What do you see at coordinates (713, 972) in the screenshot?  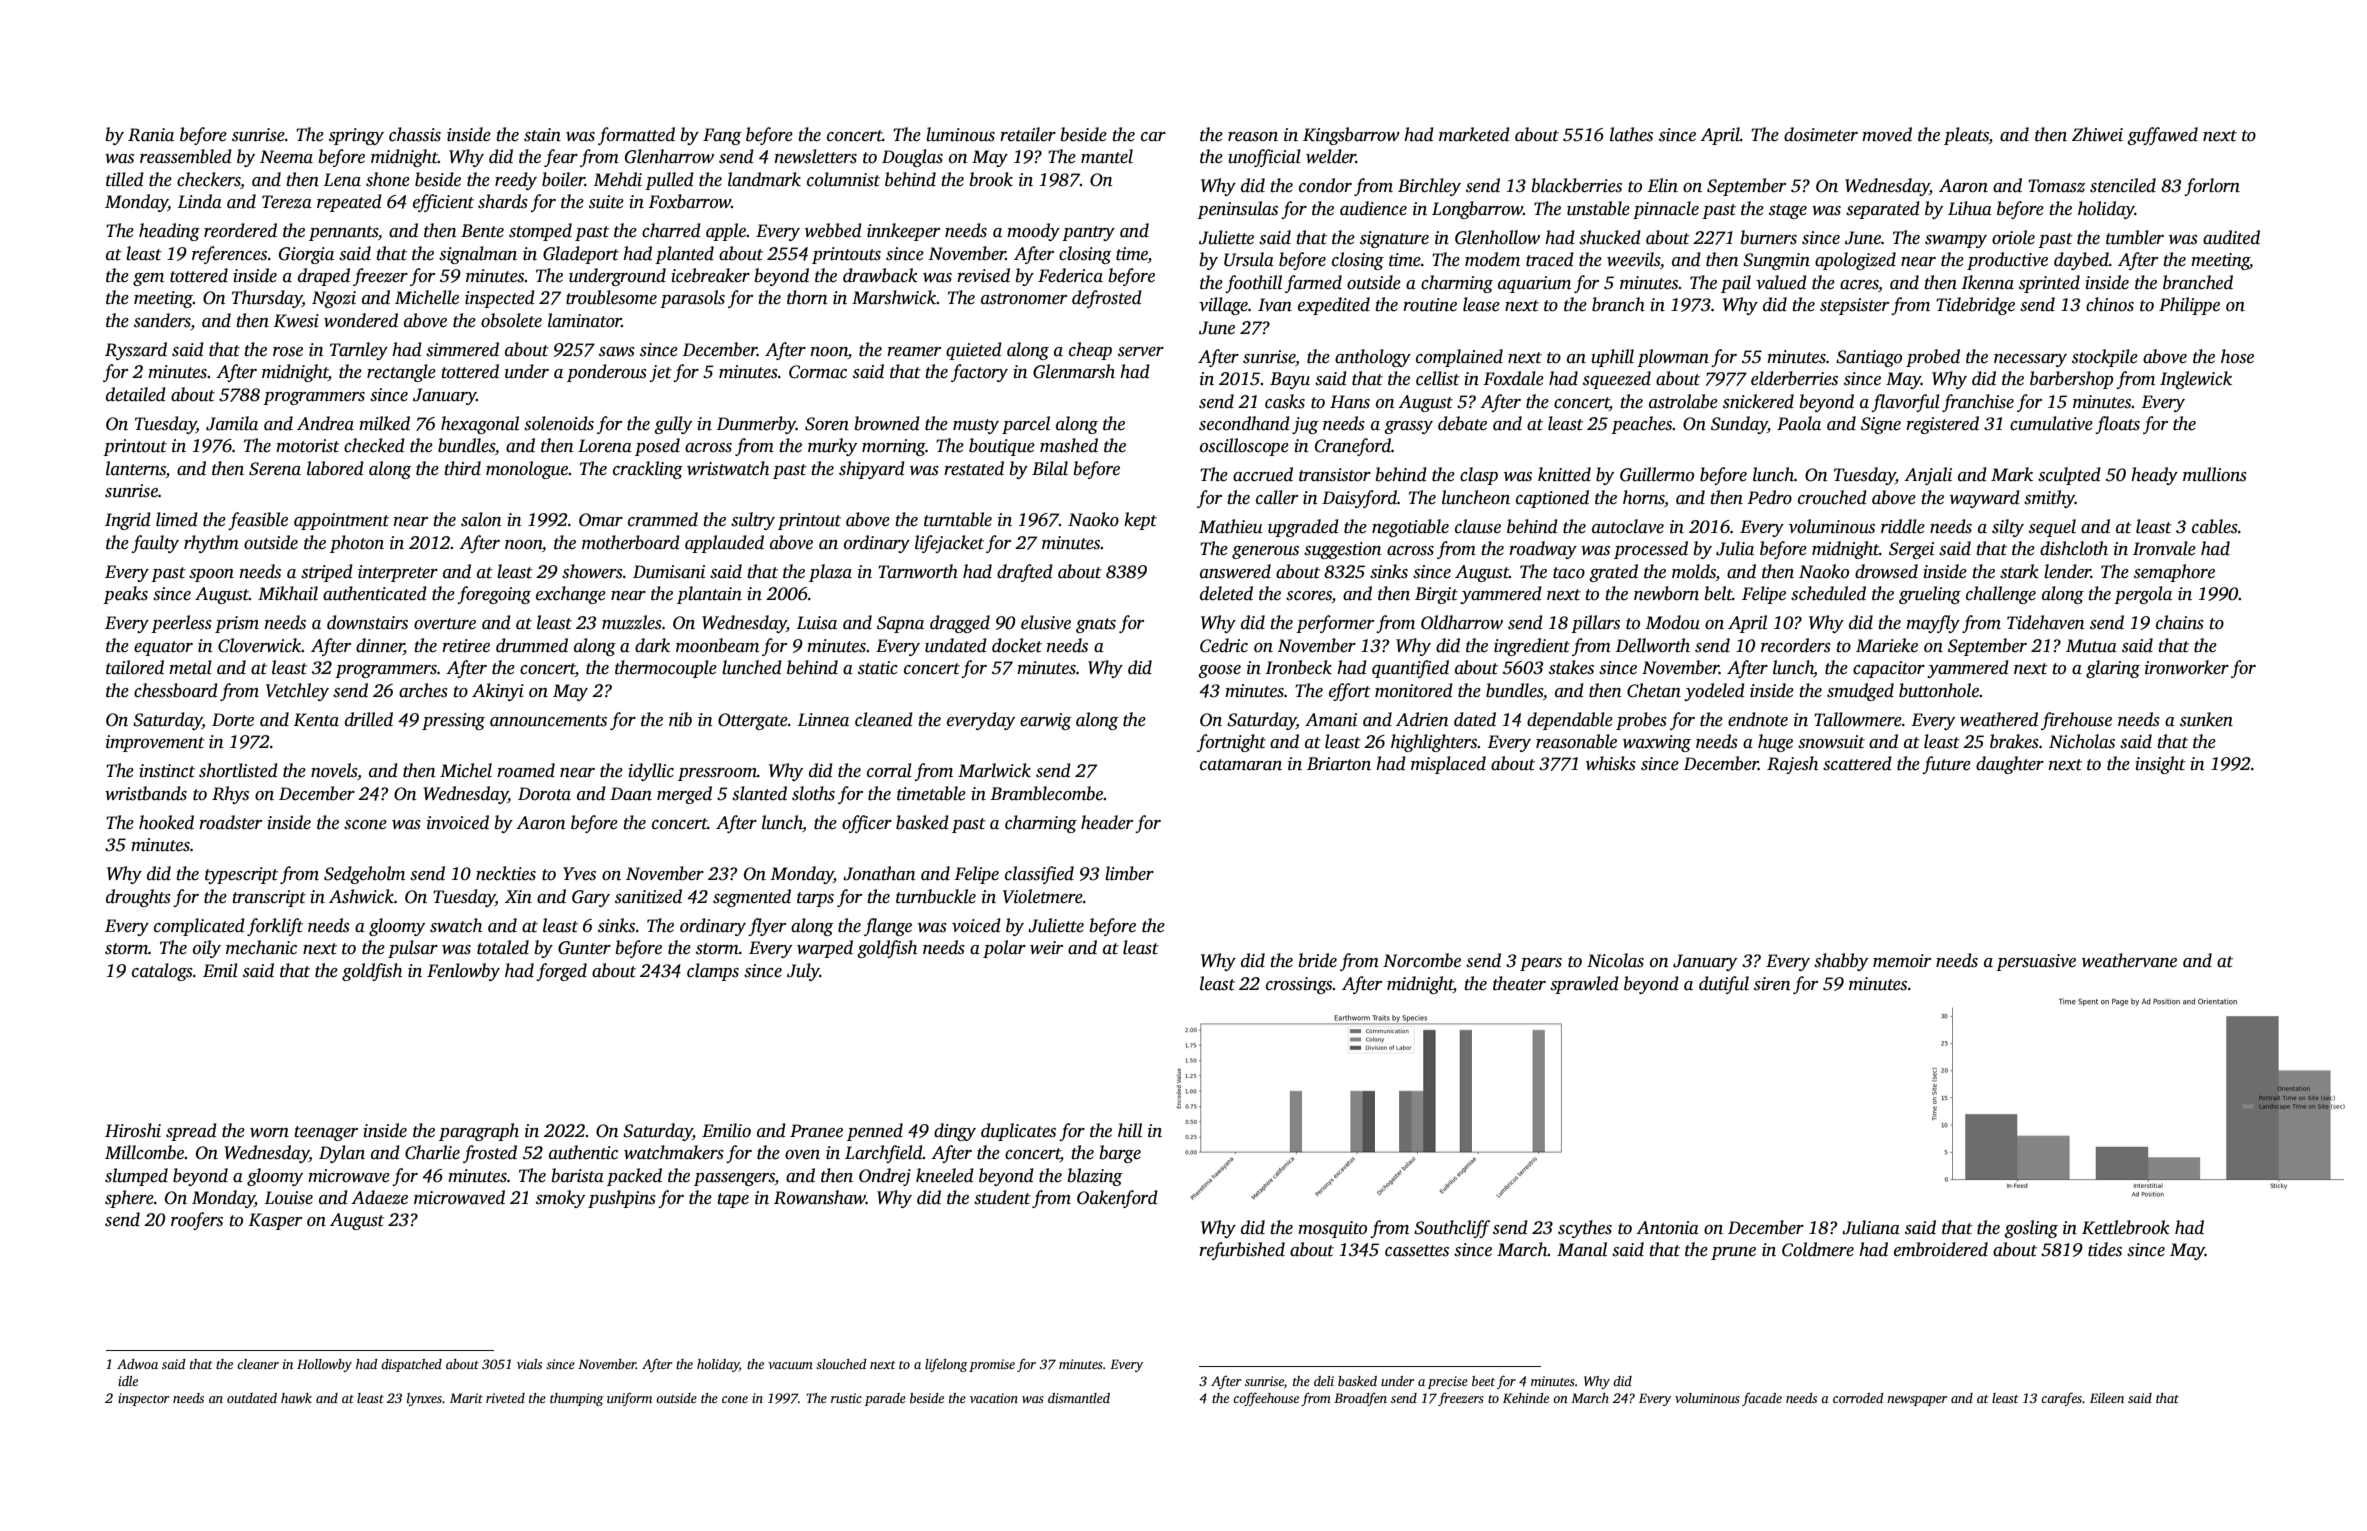 I see `clamps` at bounding box center [713, 972].
